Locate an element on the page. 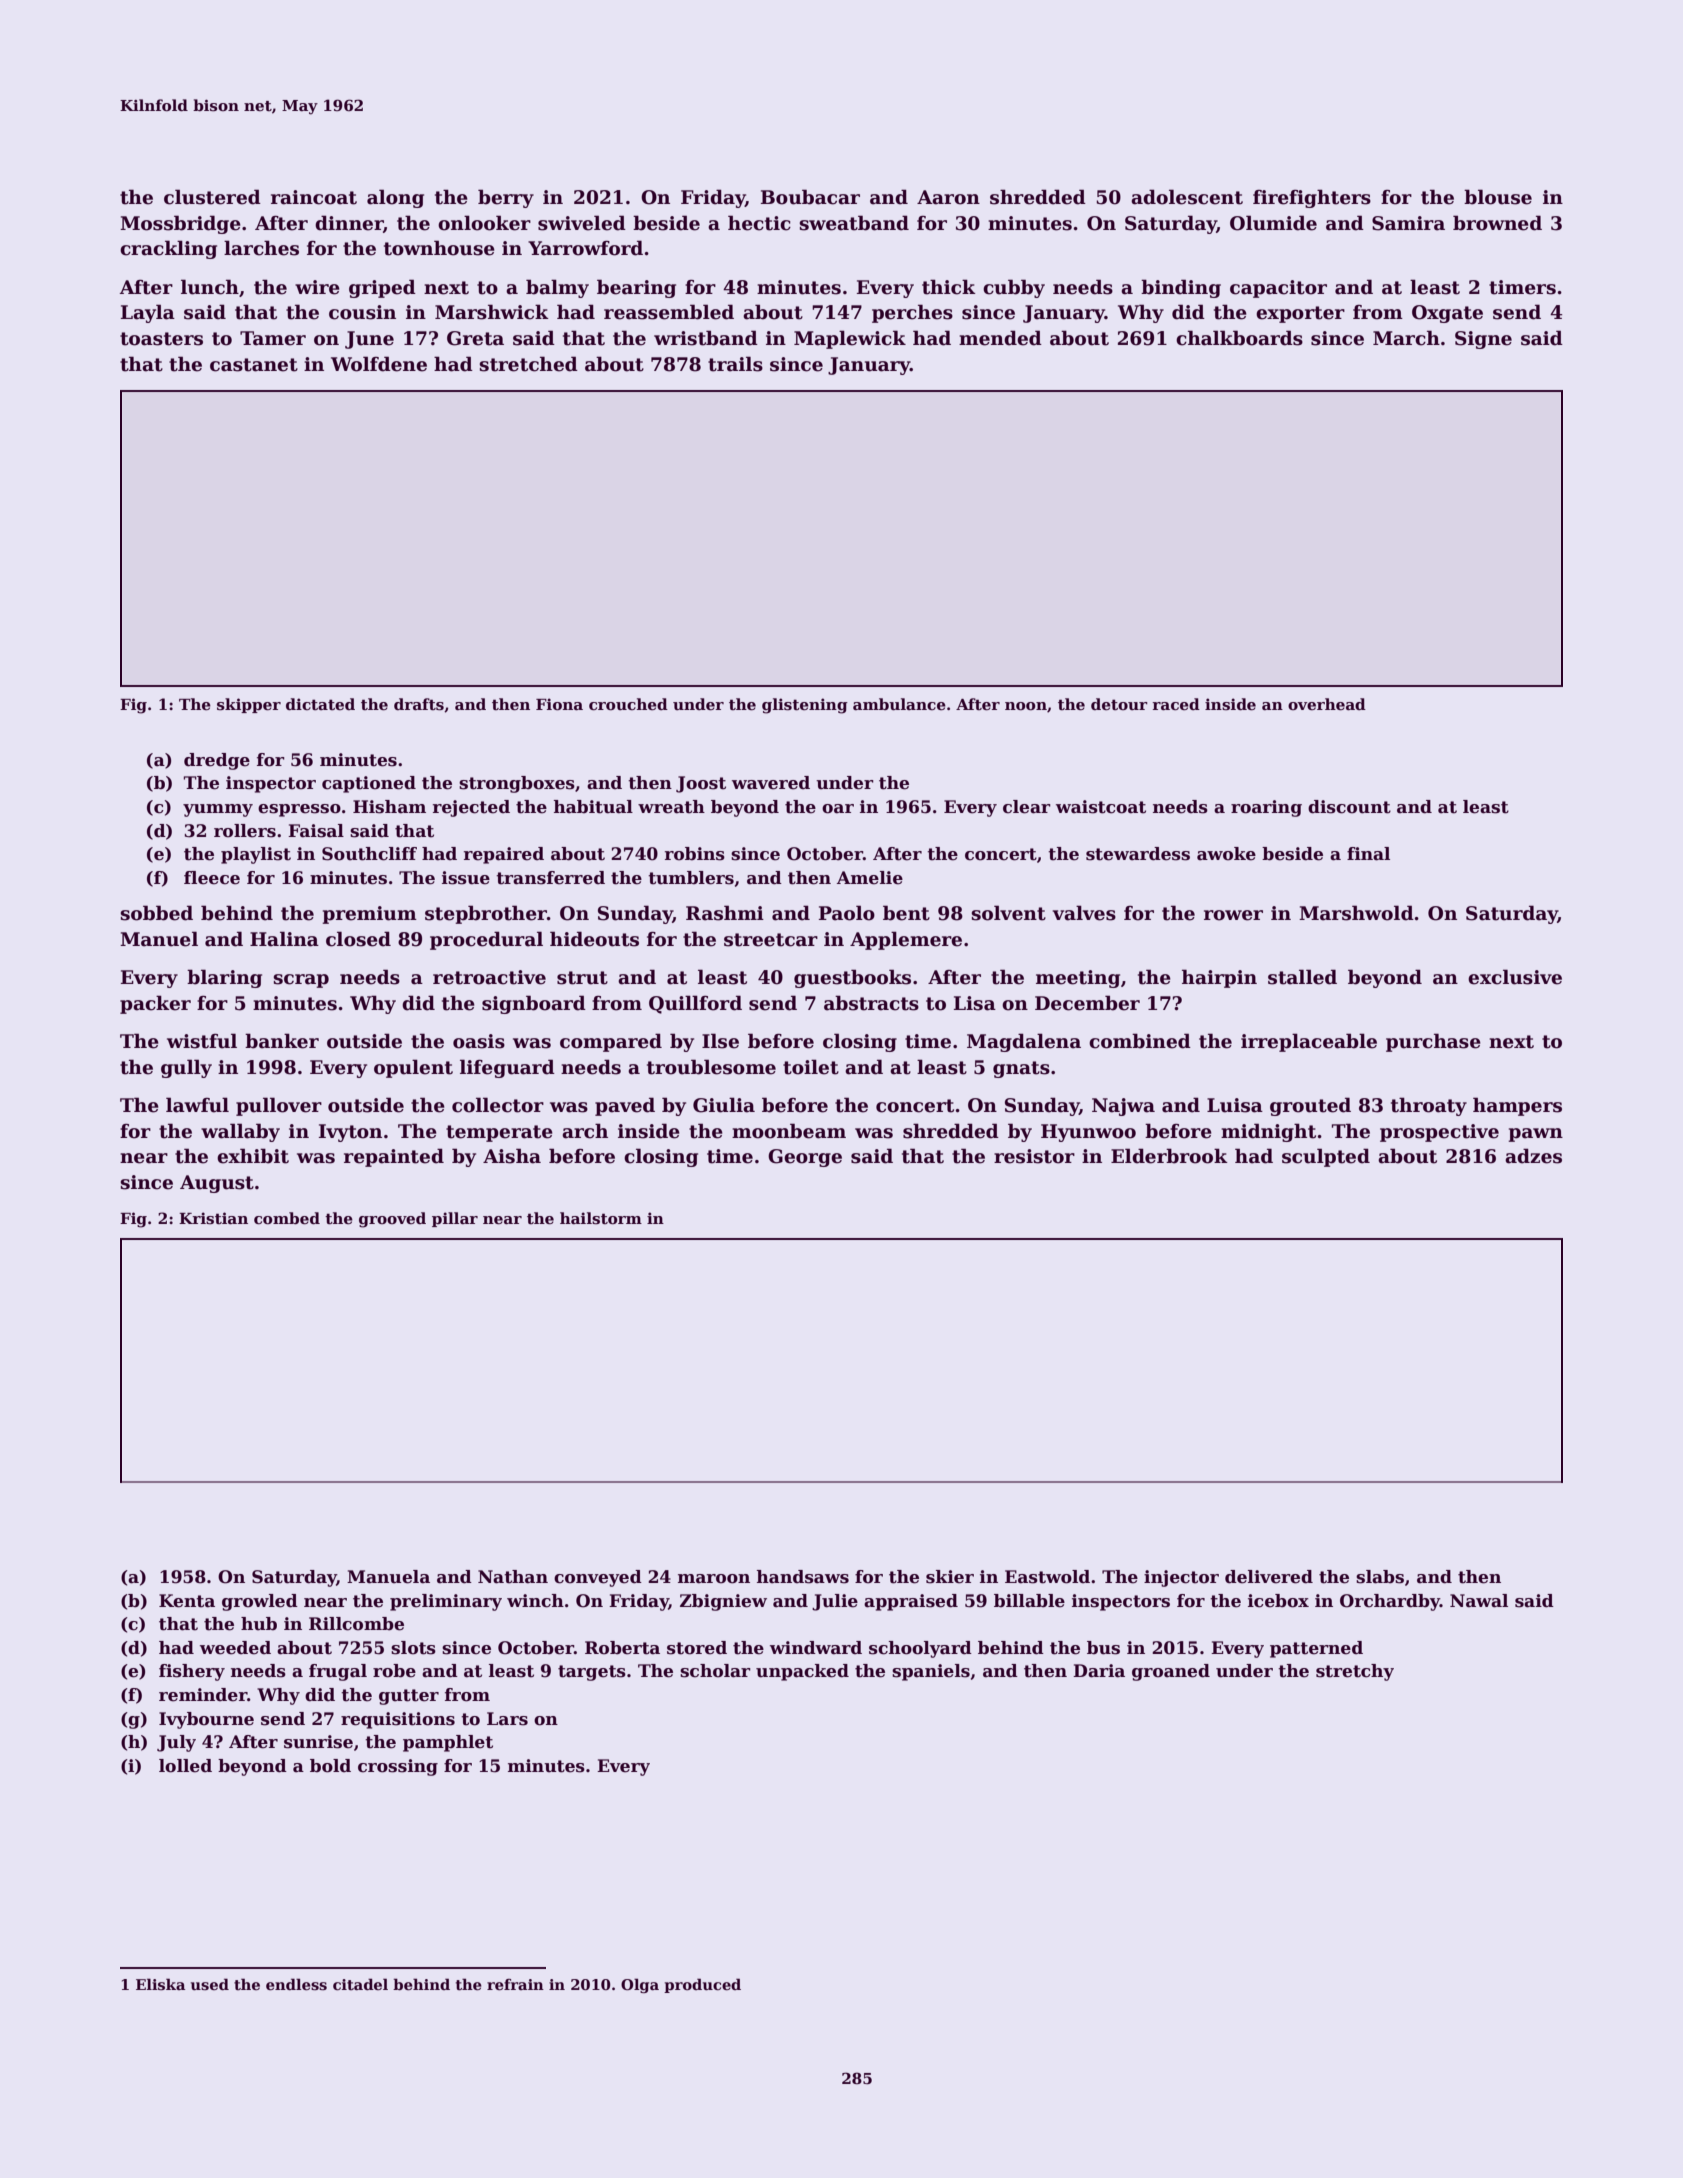  maroon is located at coordinates (714, 1579).
